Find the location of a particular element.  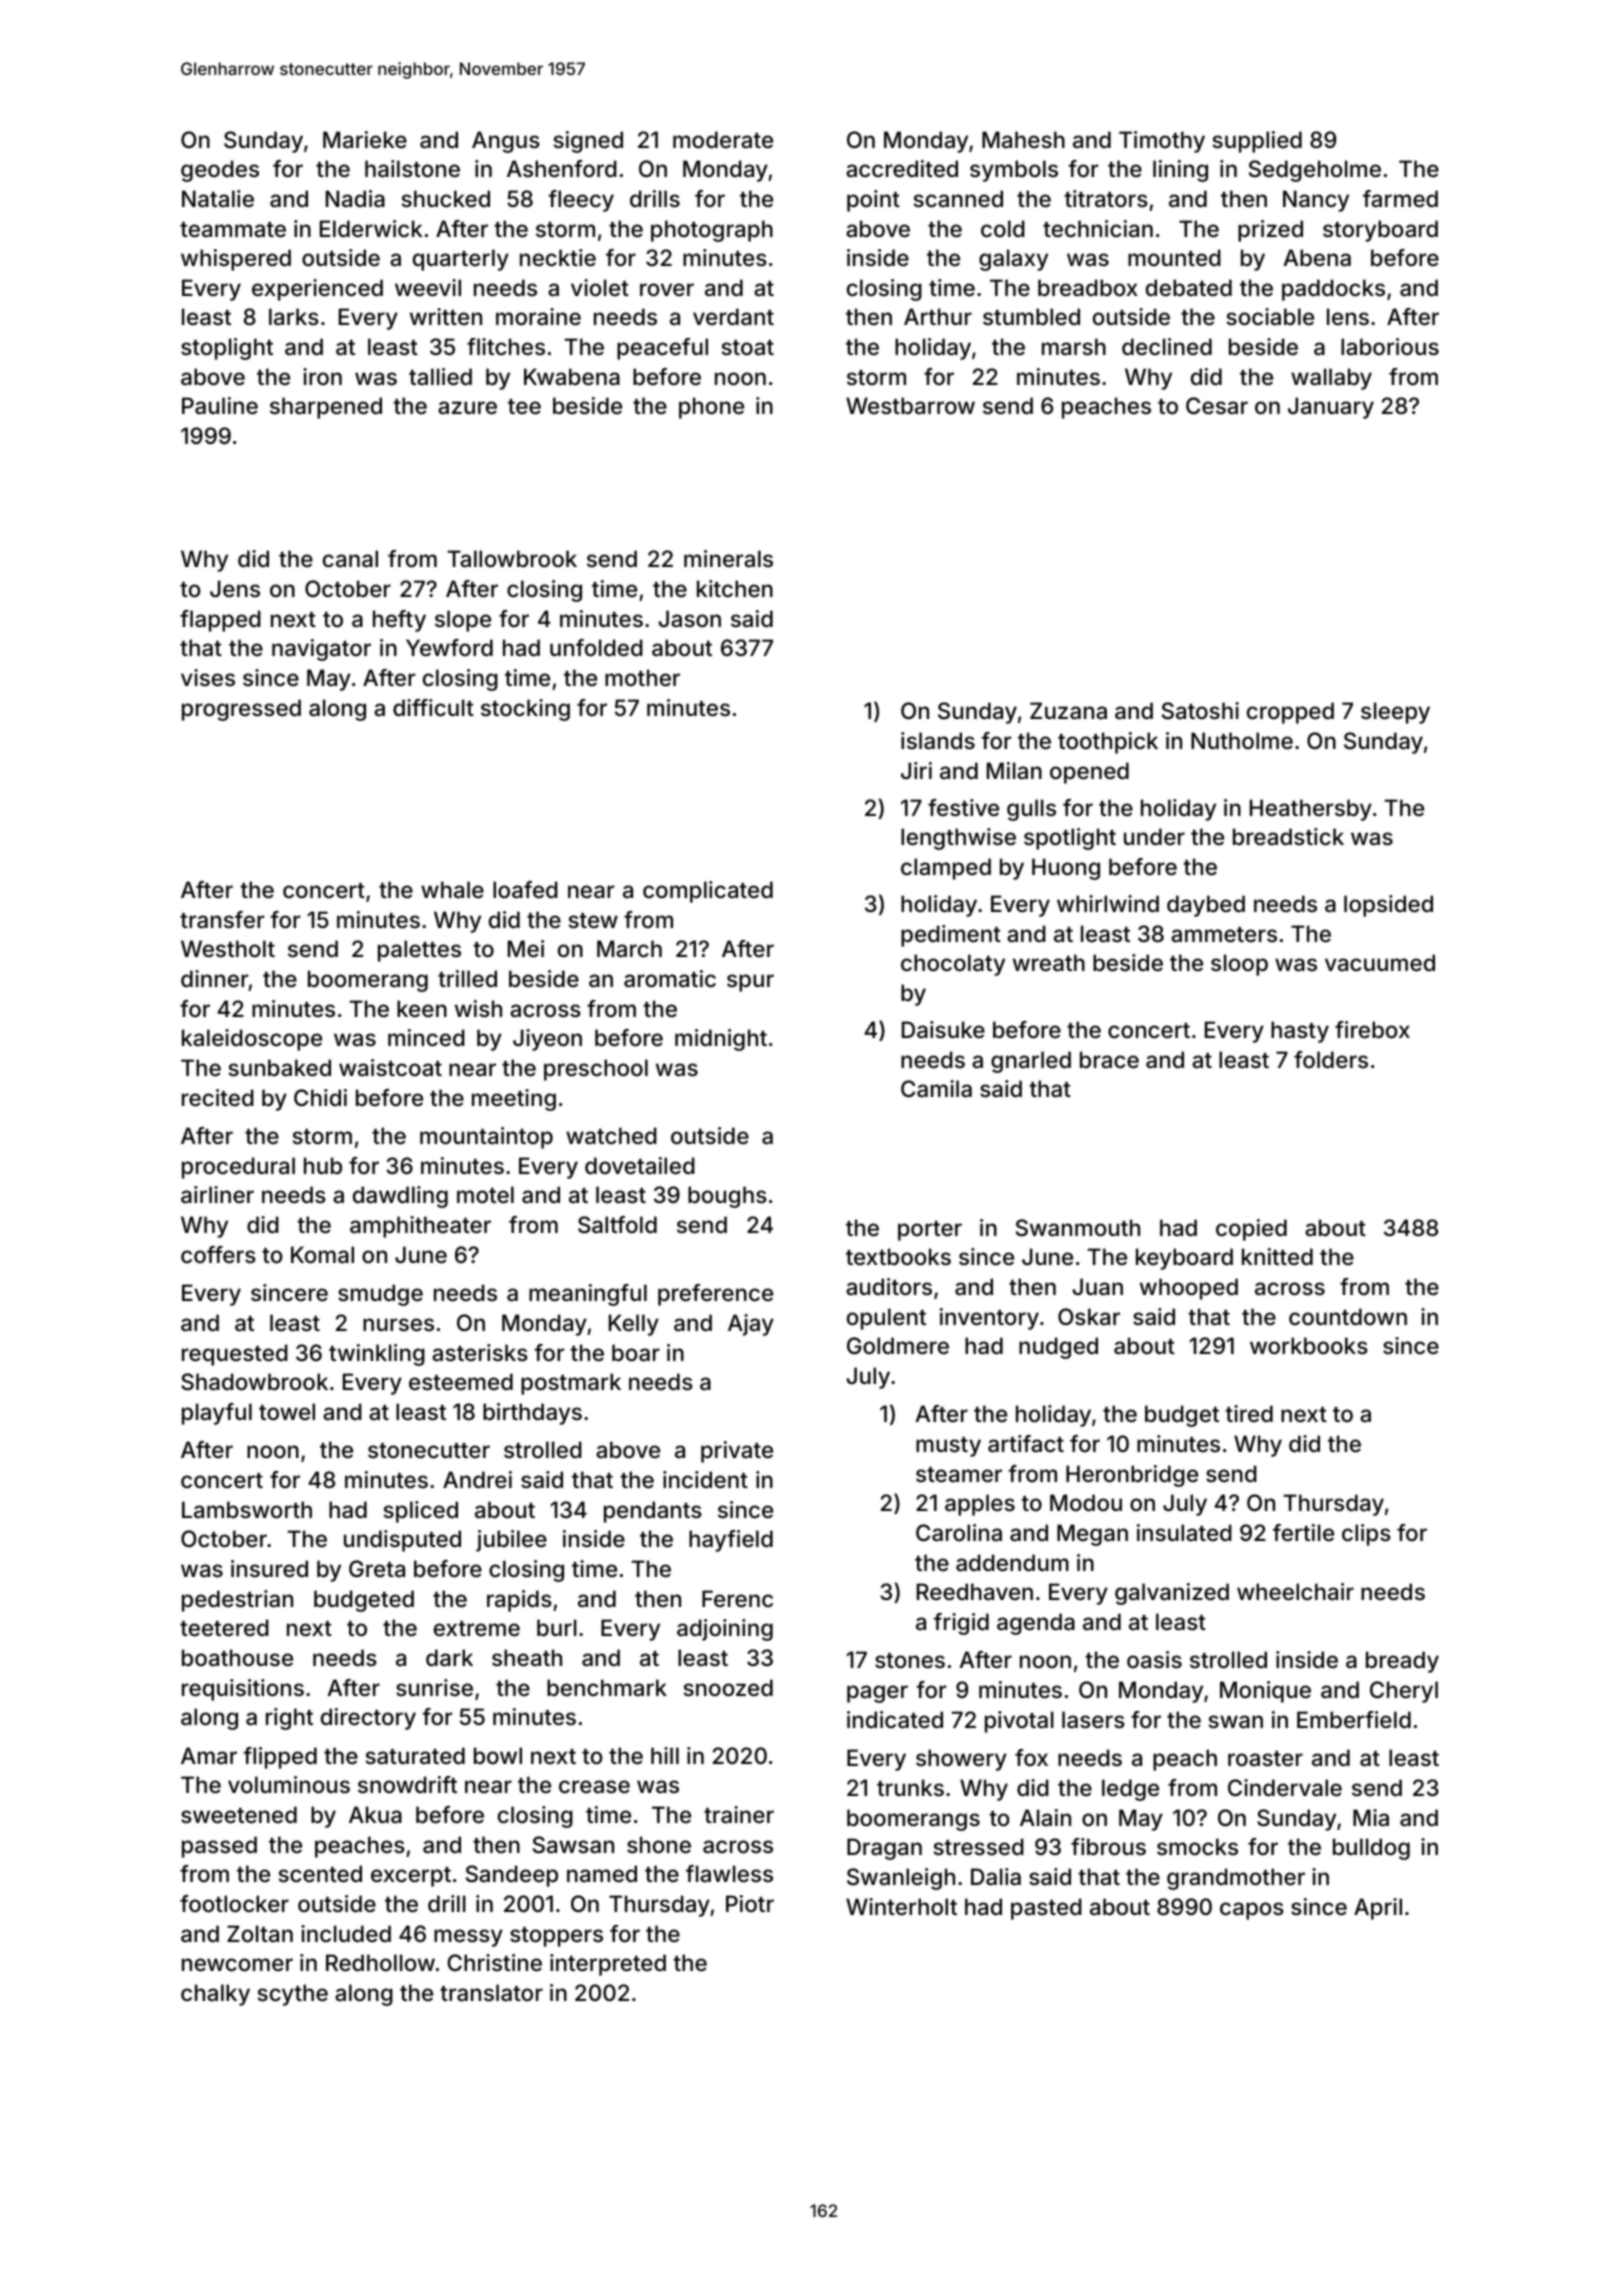

bready is located at coordinates (1402, 1662).
